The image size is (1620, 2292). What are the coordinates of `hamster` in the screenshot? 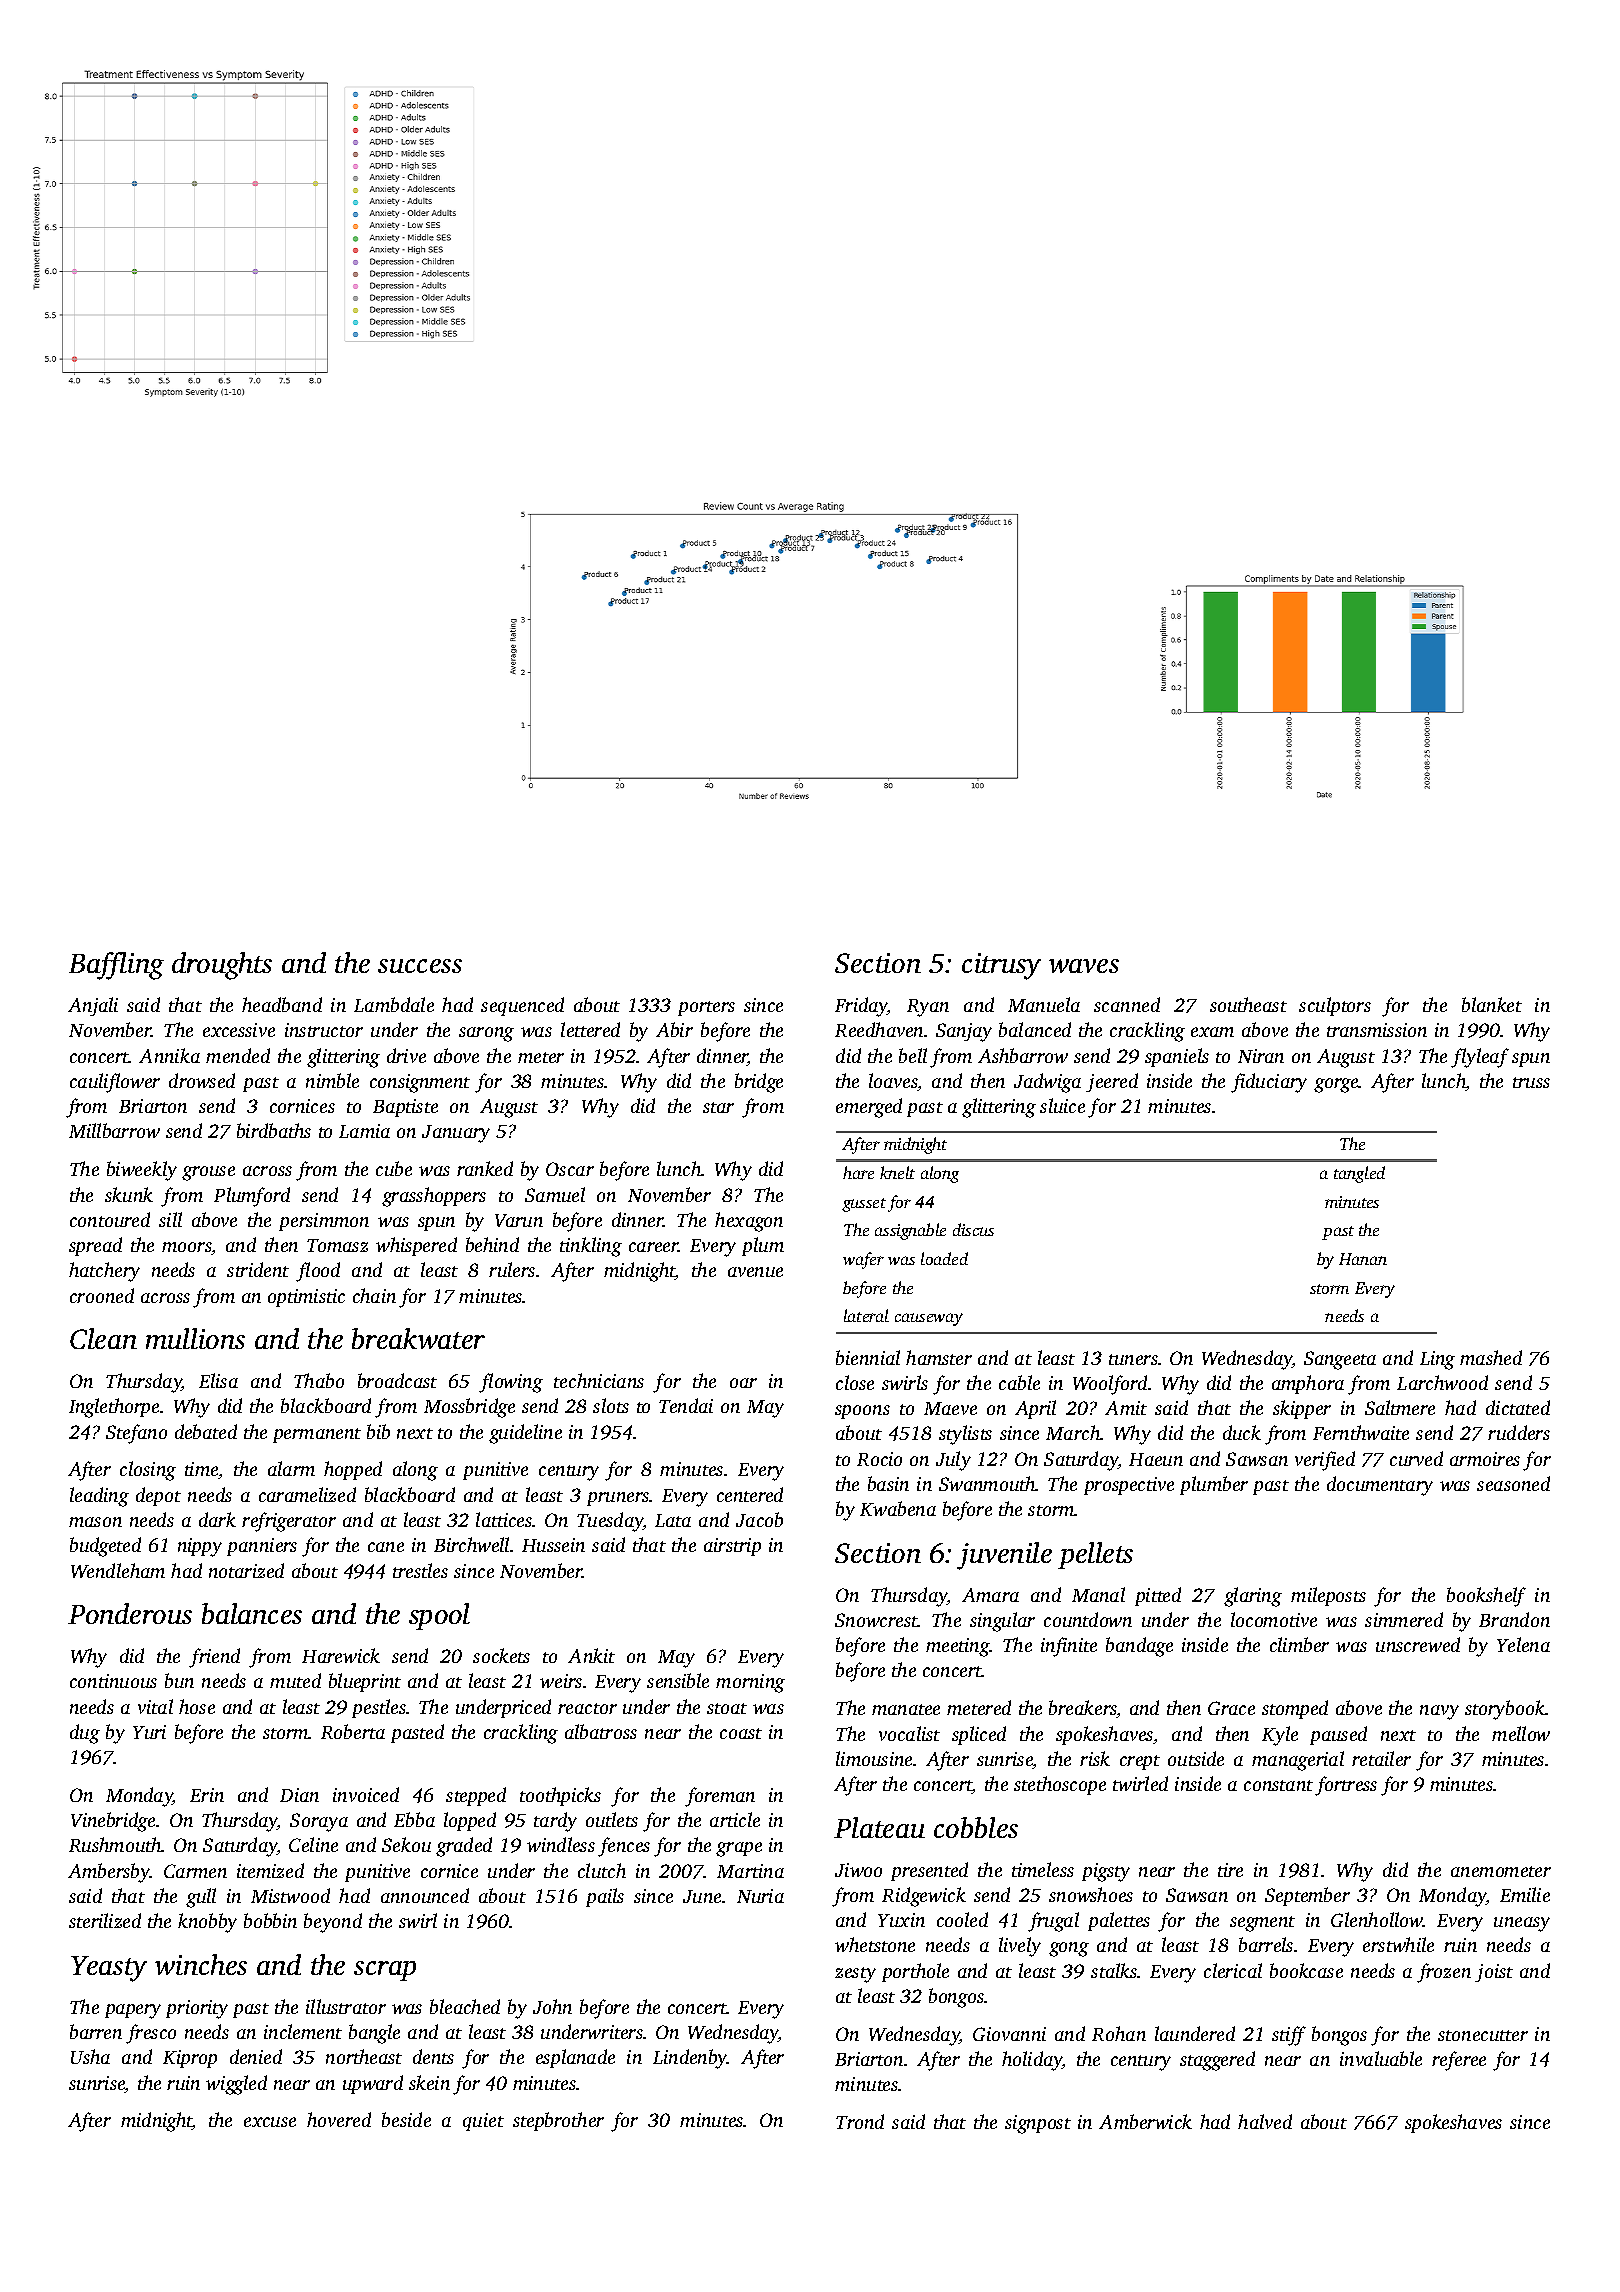 It's located at (939, 1357).
